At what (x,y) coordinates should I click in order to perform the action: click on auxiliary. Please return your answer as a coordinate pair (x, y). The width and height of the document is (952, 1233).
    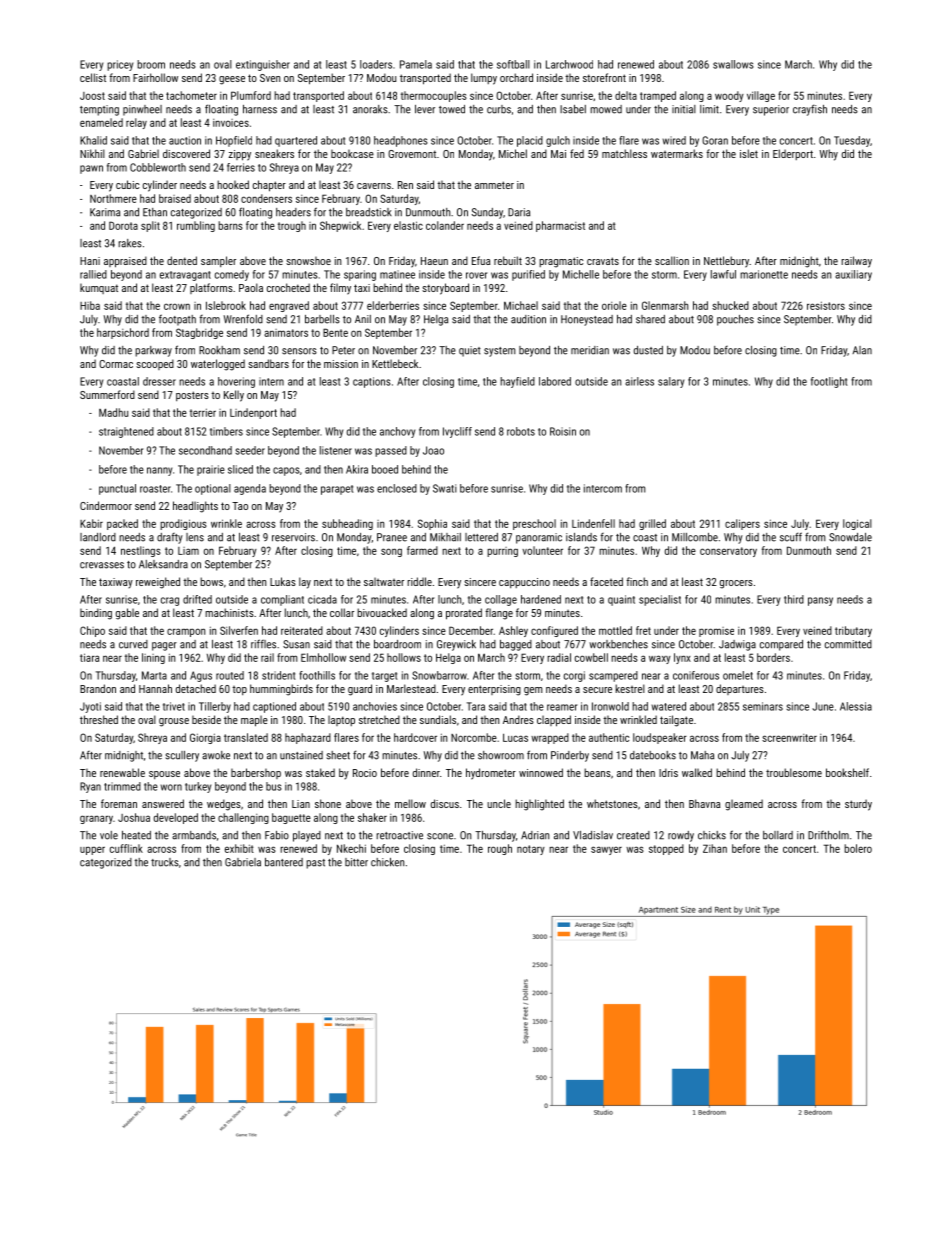
    Looking at the image, I should click on (853, 275).
